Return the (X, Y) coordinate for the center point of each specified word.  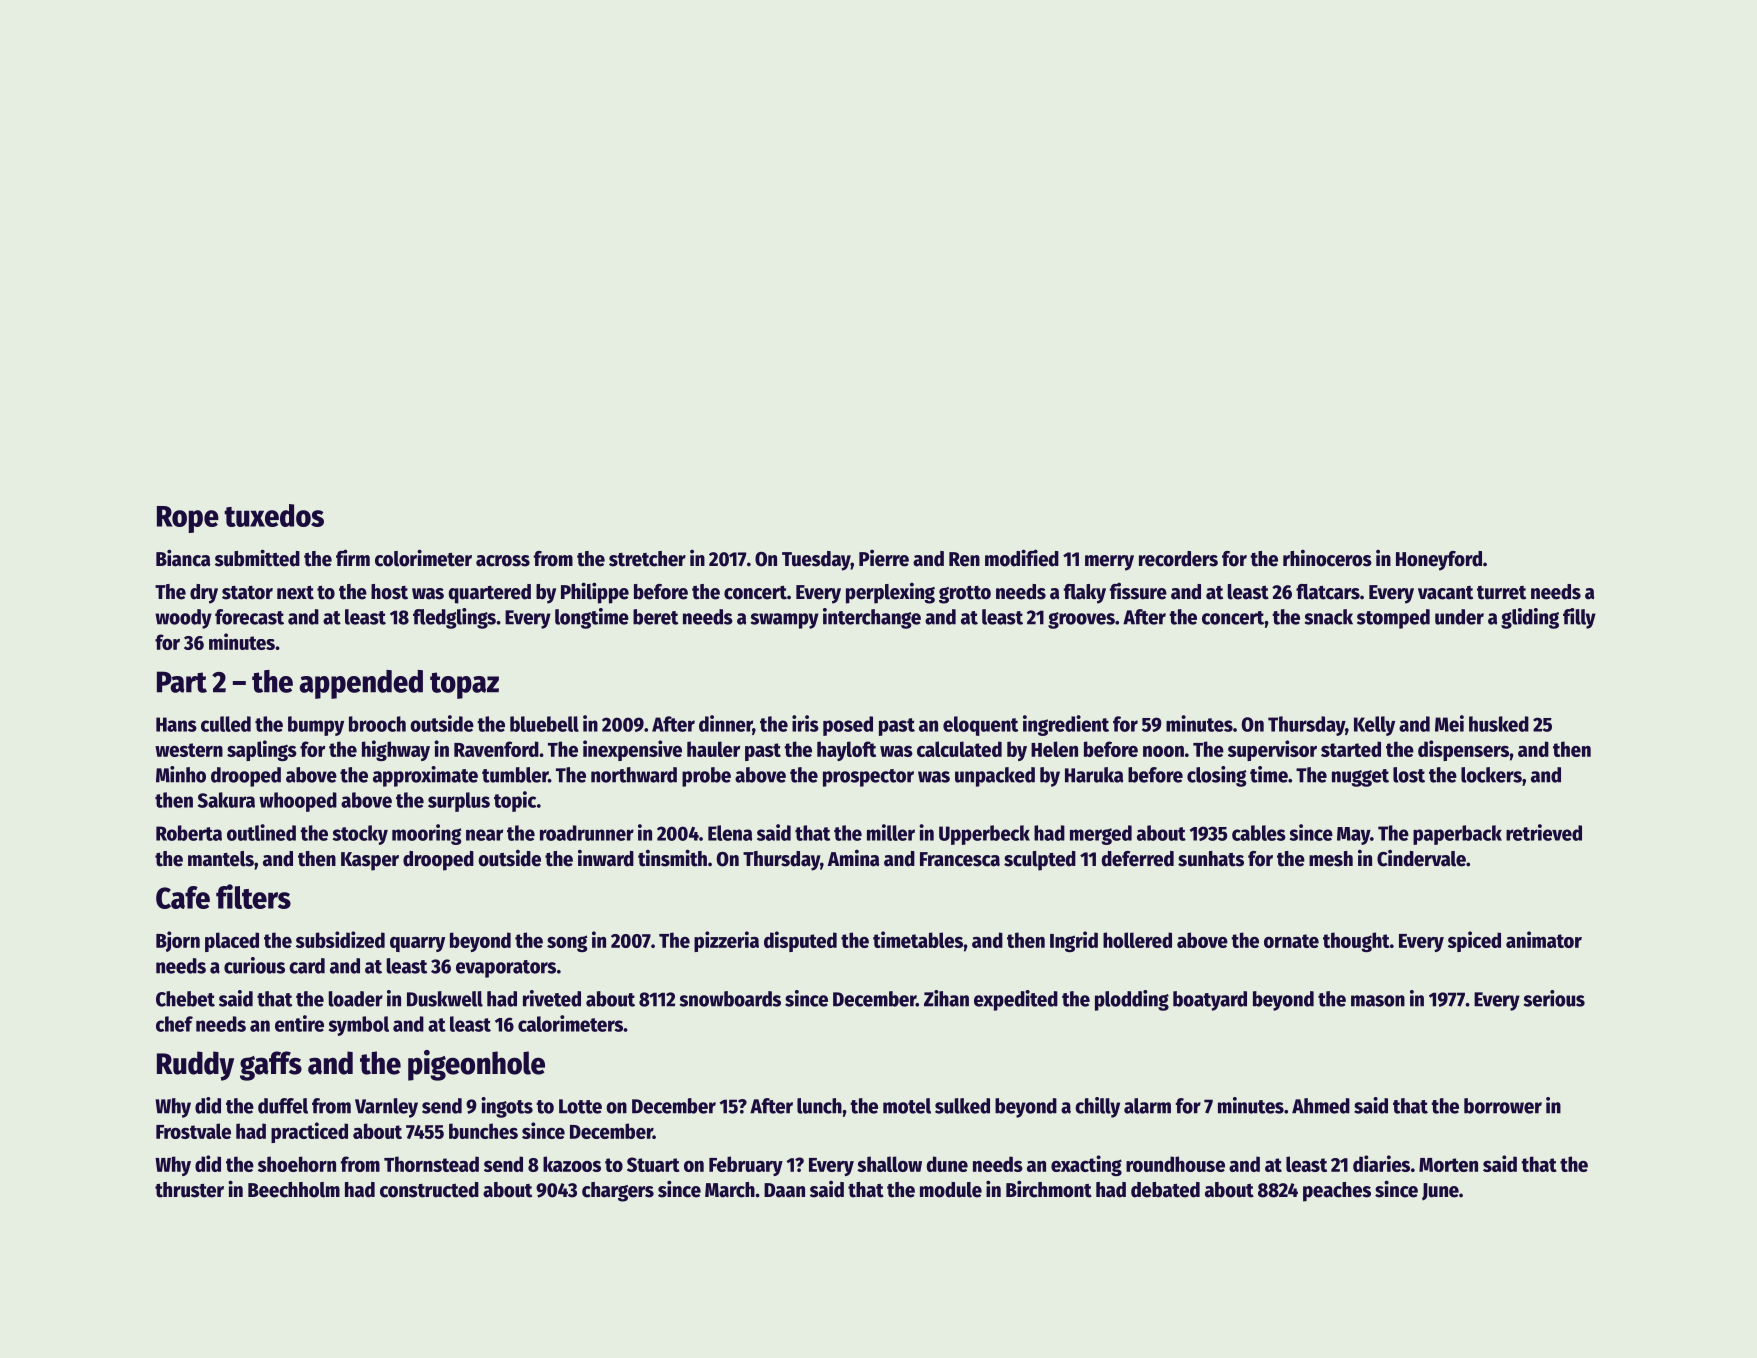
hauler (713, 749)
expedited (1016, 1000)
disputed (800, 941)
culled (226, 724)
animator (1544, 939)
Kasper (370, 861)
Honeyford (1439, 561)
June (1440, 1192)
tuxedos (274, 515)
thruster (189, 1190)
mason (1378, 1001)
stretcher (647, 559)
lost (1409, 775)
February (746, 1166)
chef (174, 1024)
